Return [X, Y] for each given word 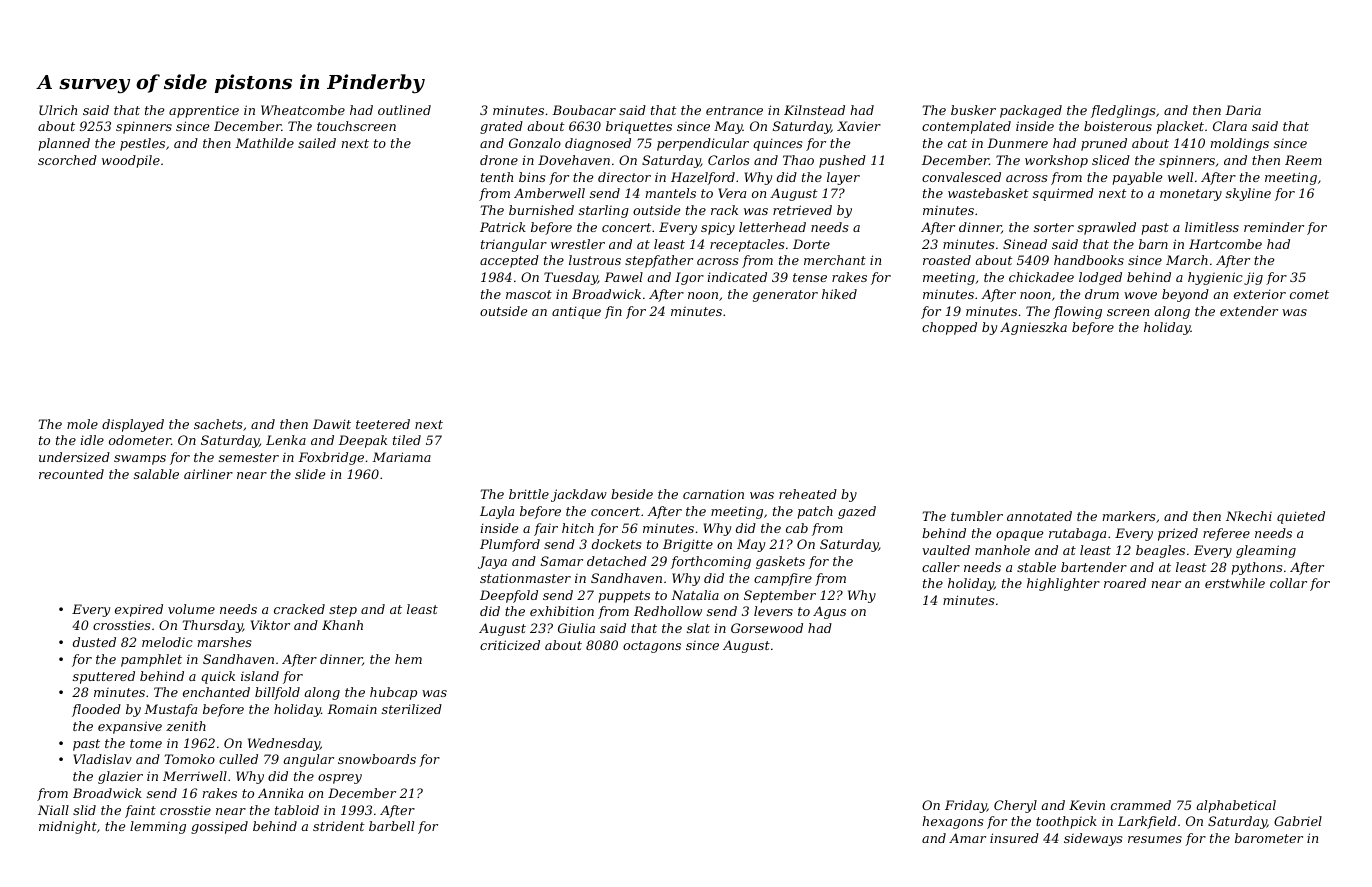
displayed [133, 425]
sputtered [104, 677]
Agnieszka [1033, 328]
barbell [391, 826]
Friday [966, 806]
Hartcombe [1225, 244]
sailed [317, 143]
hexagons [953, 822]
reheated [808, 494]
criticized [510, 645]
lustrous [595, 260]
